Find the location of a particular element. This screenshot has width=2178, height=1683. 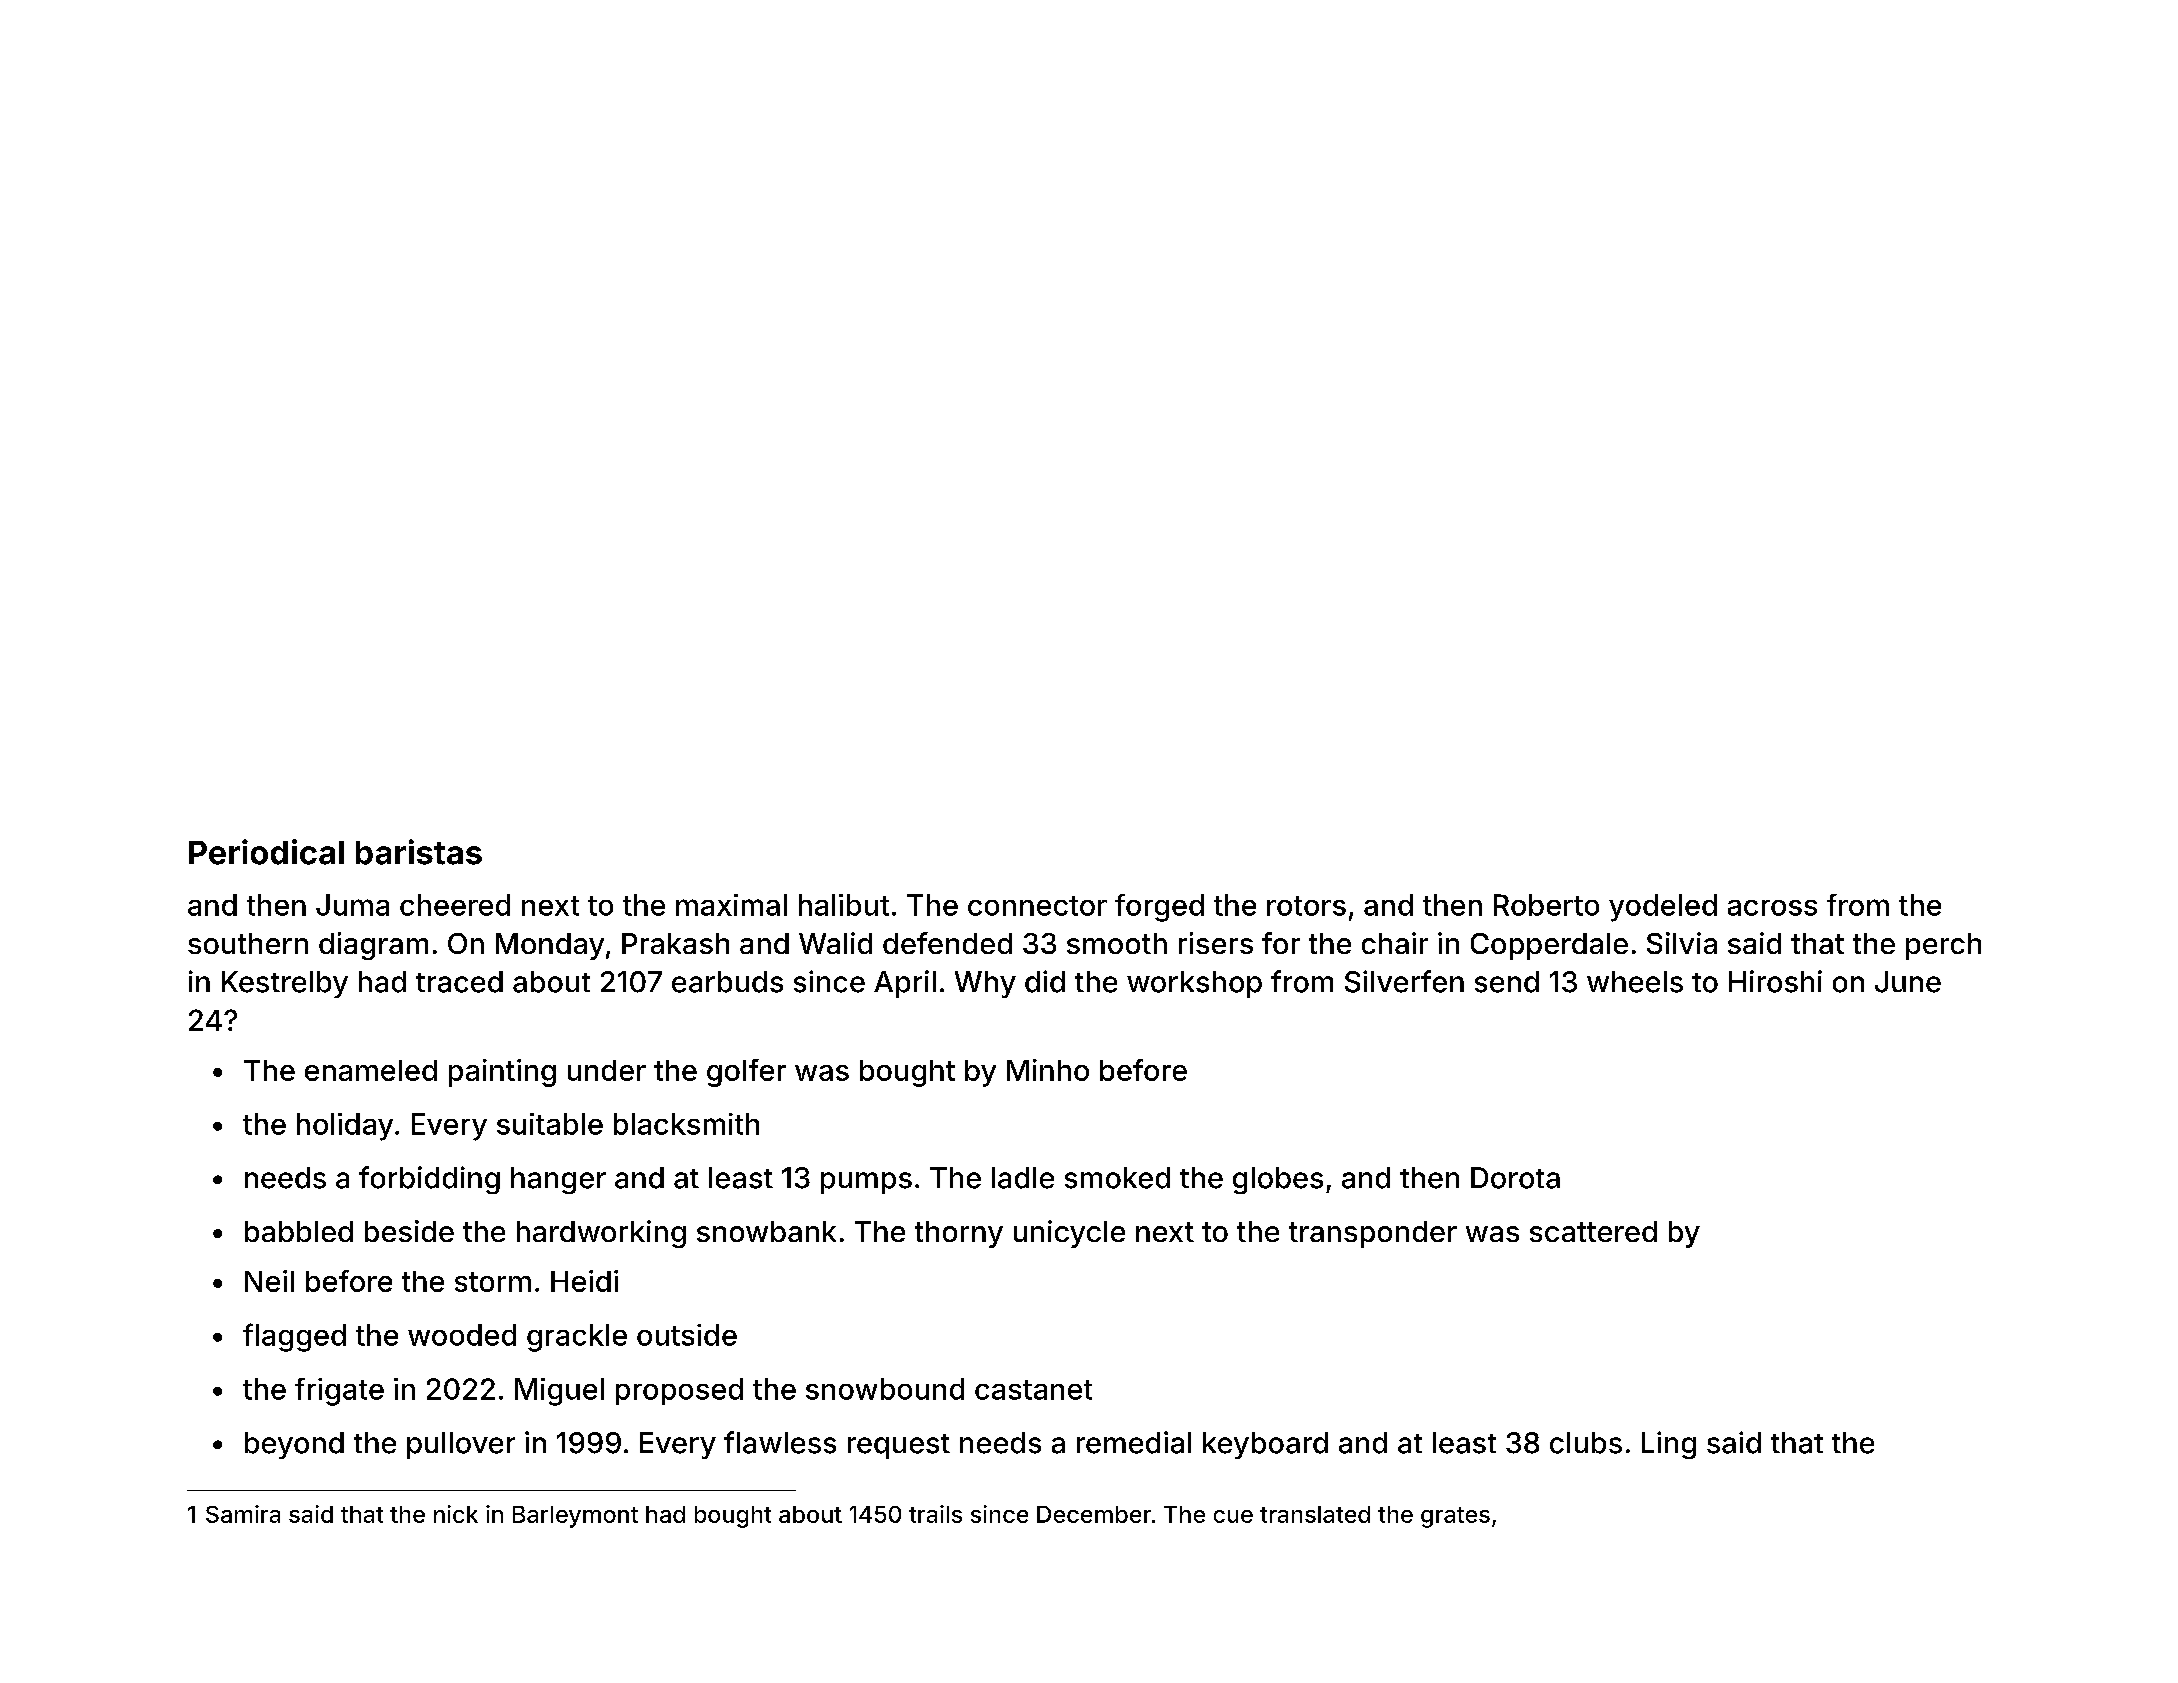

across is located at coordinates (1772, 908).
